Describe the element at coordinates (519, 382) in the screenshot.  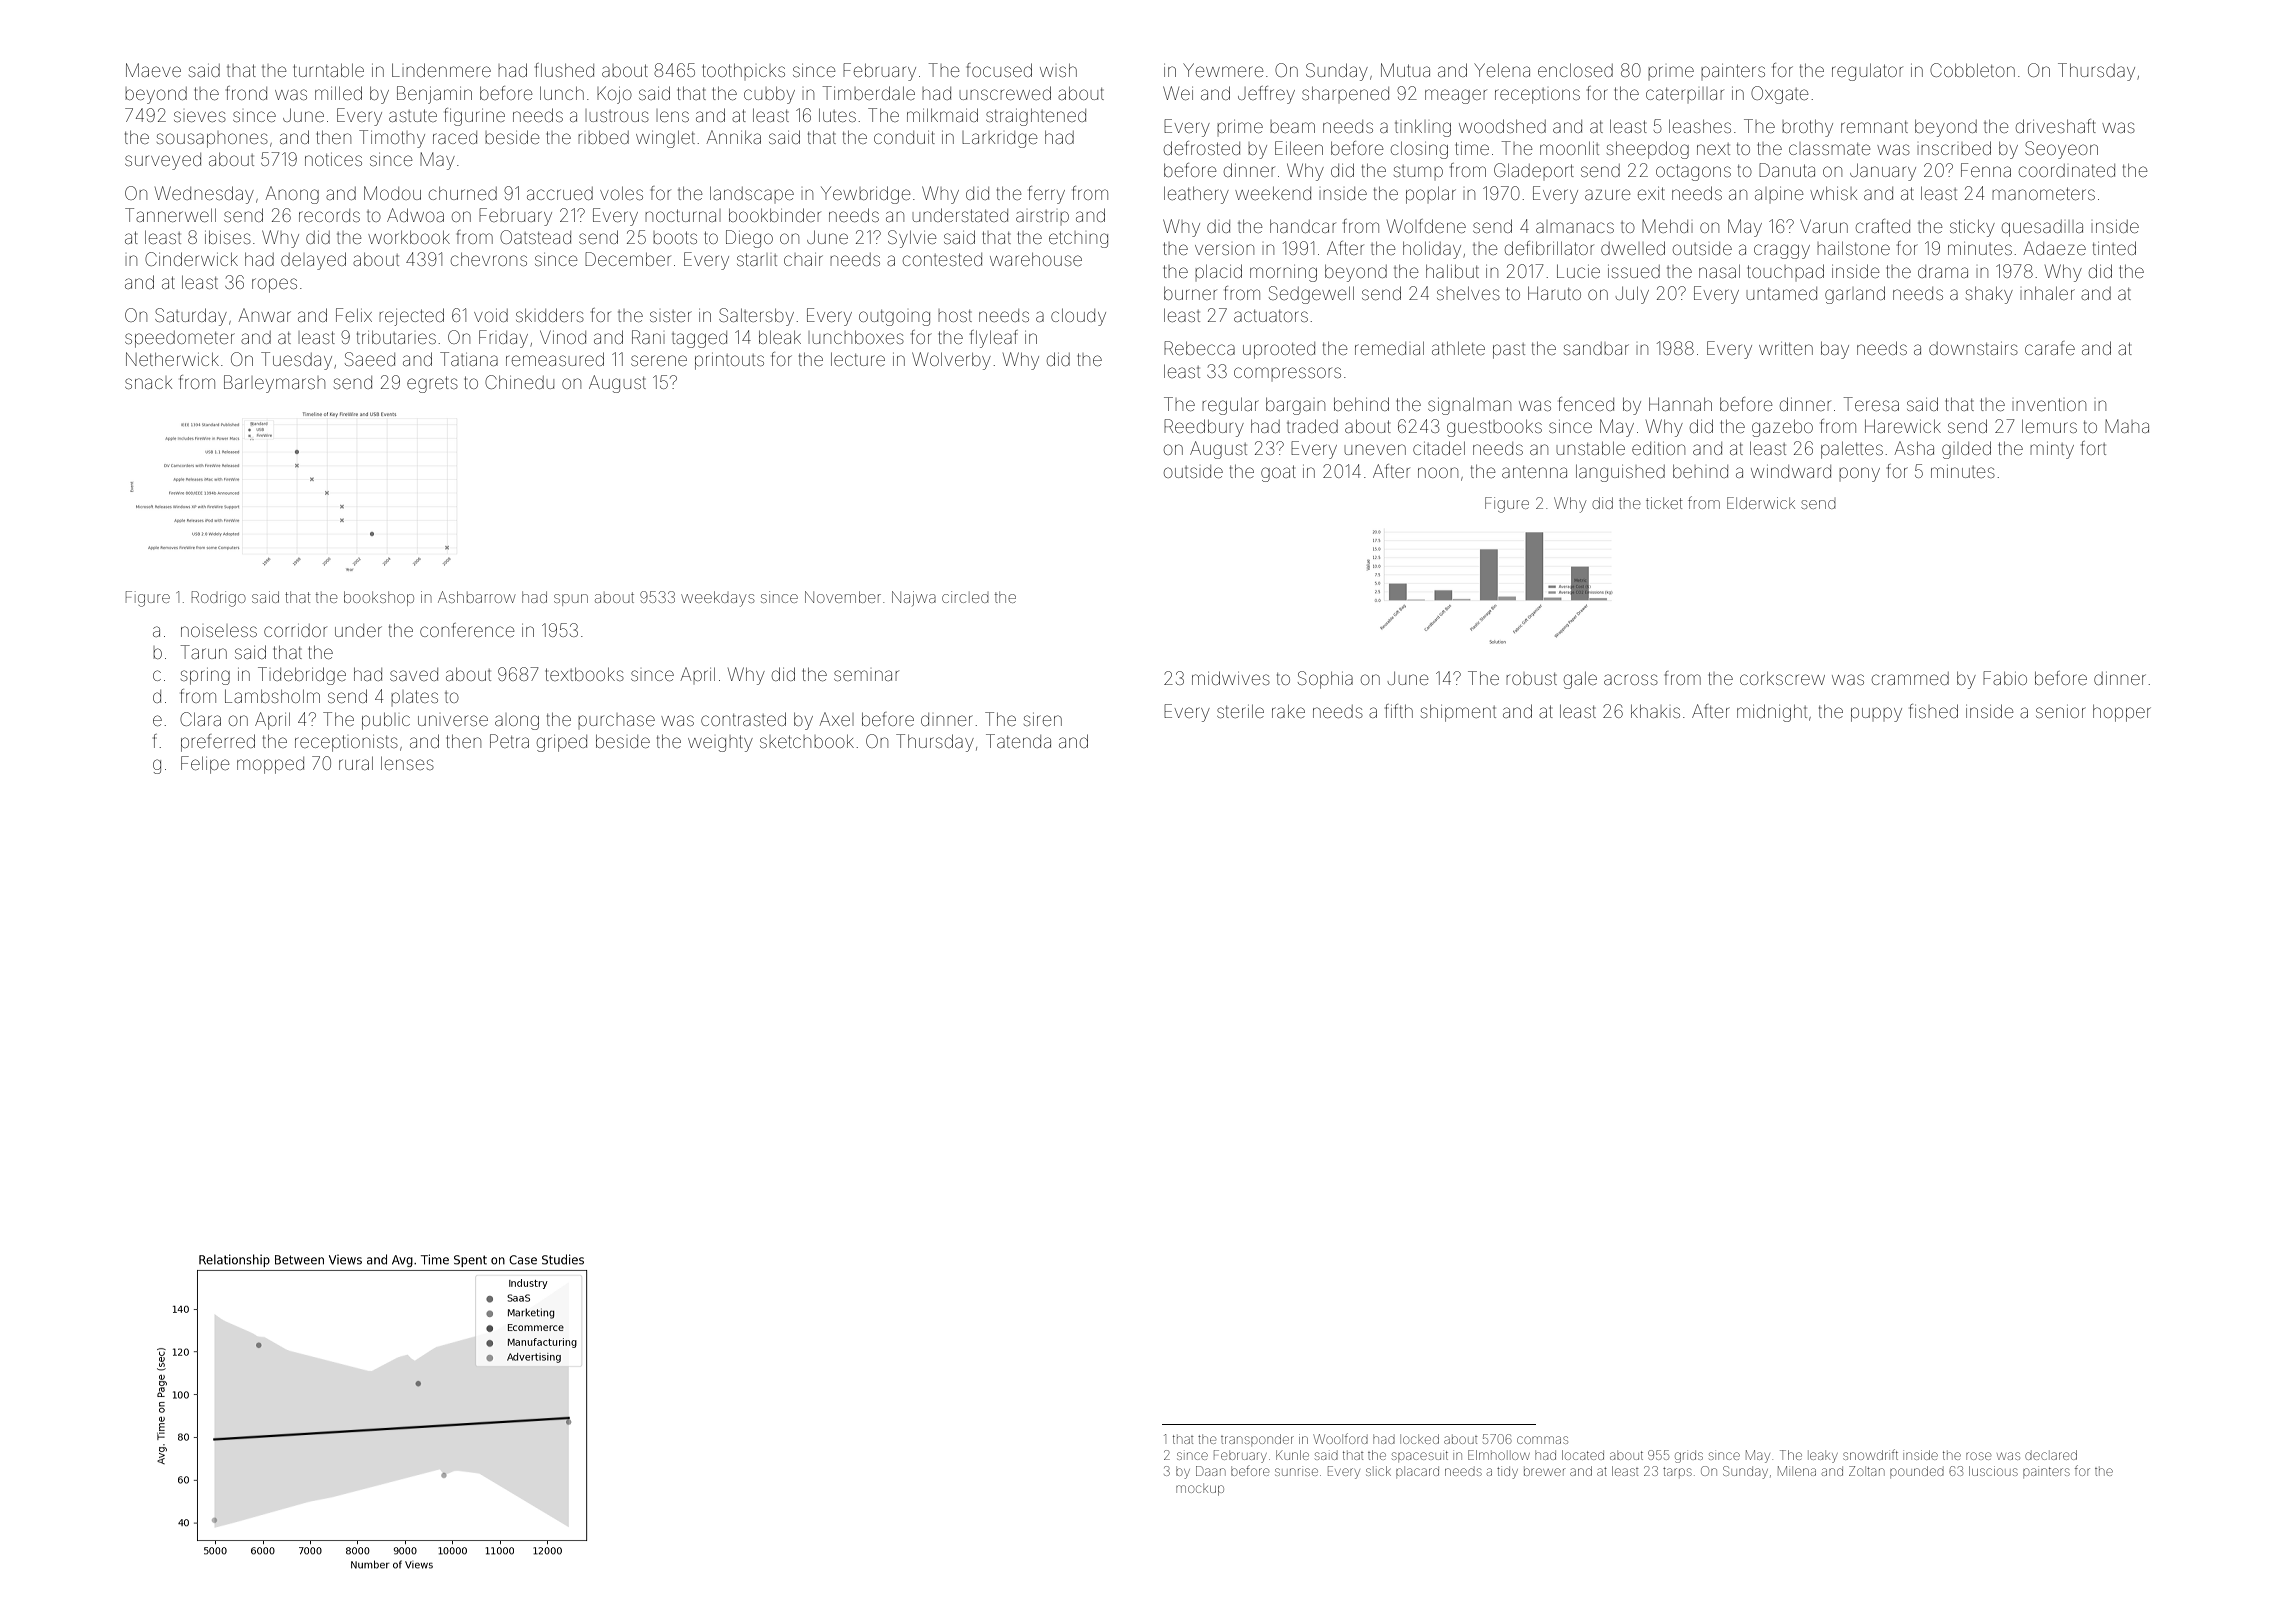
I see `Chinedu` at that location.
